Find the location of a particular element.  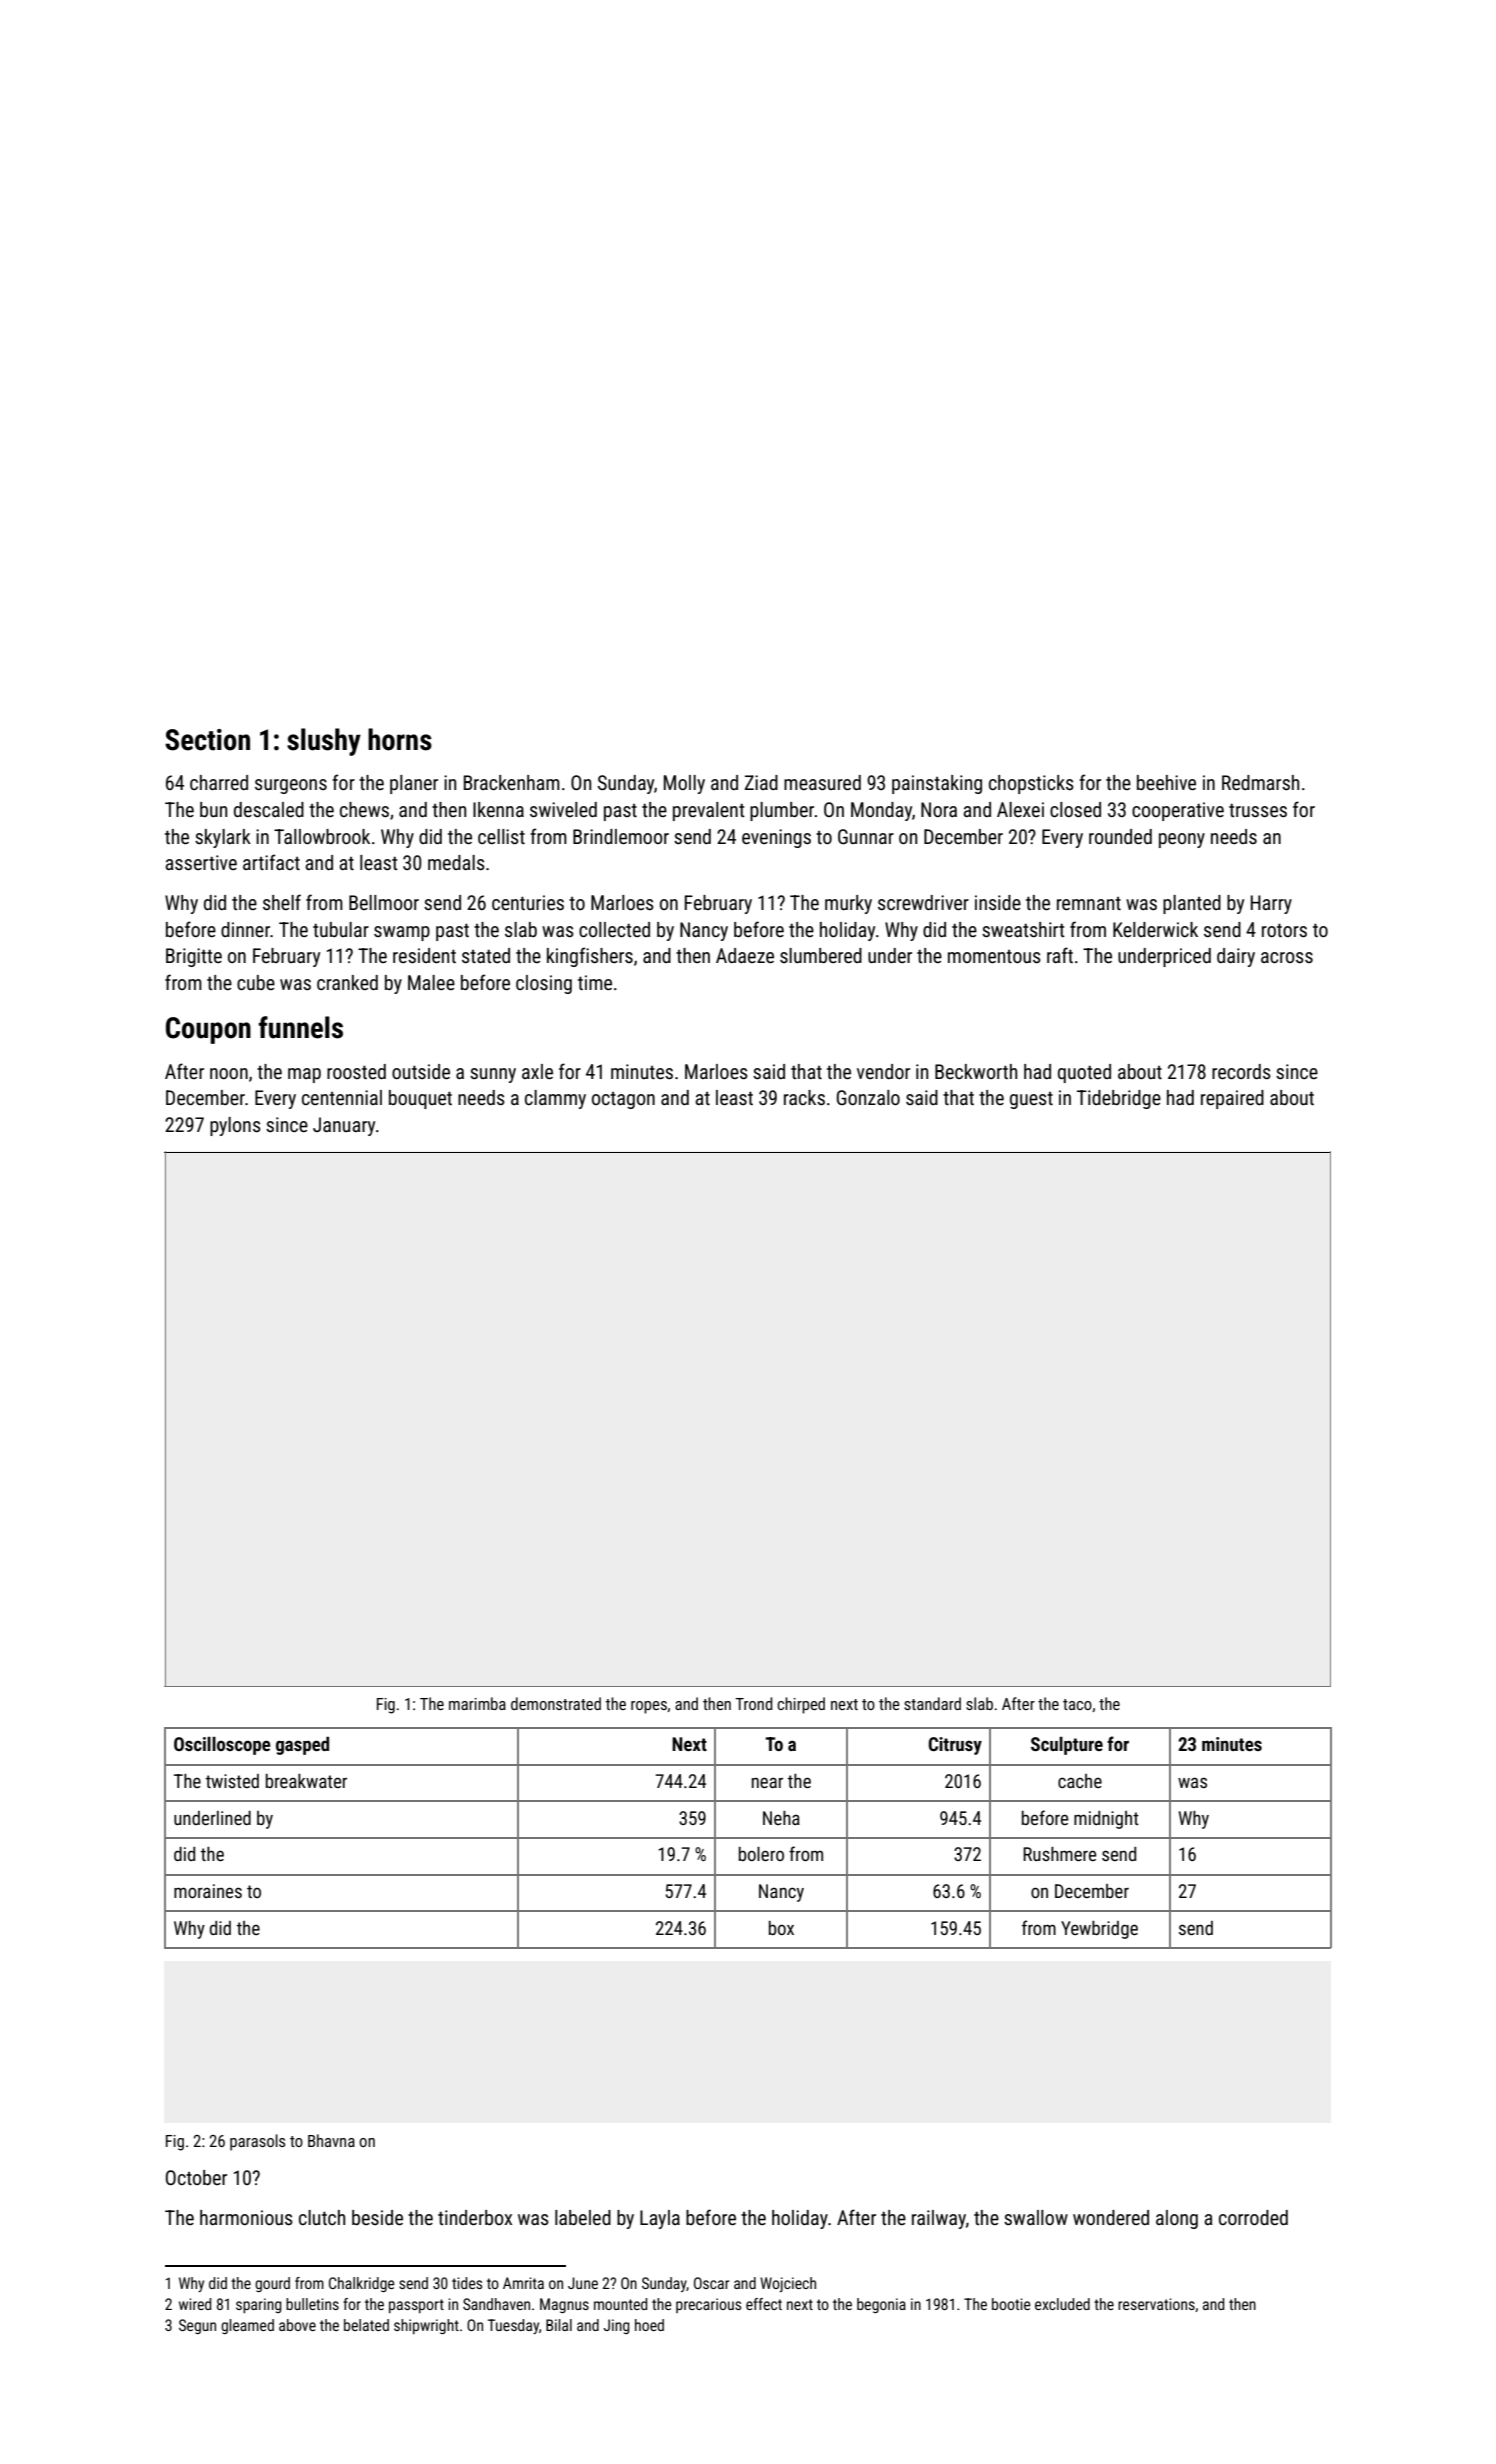

Brigitte is located at coordinates (194, 957).
